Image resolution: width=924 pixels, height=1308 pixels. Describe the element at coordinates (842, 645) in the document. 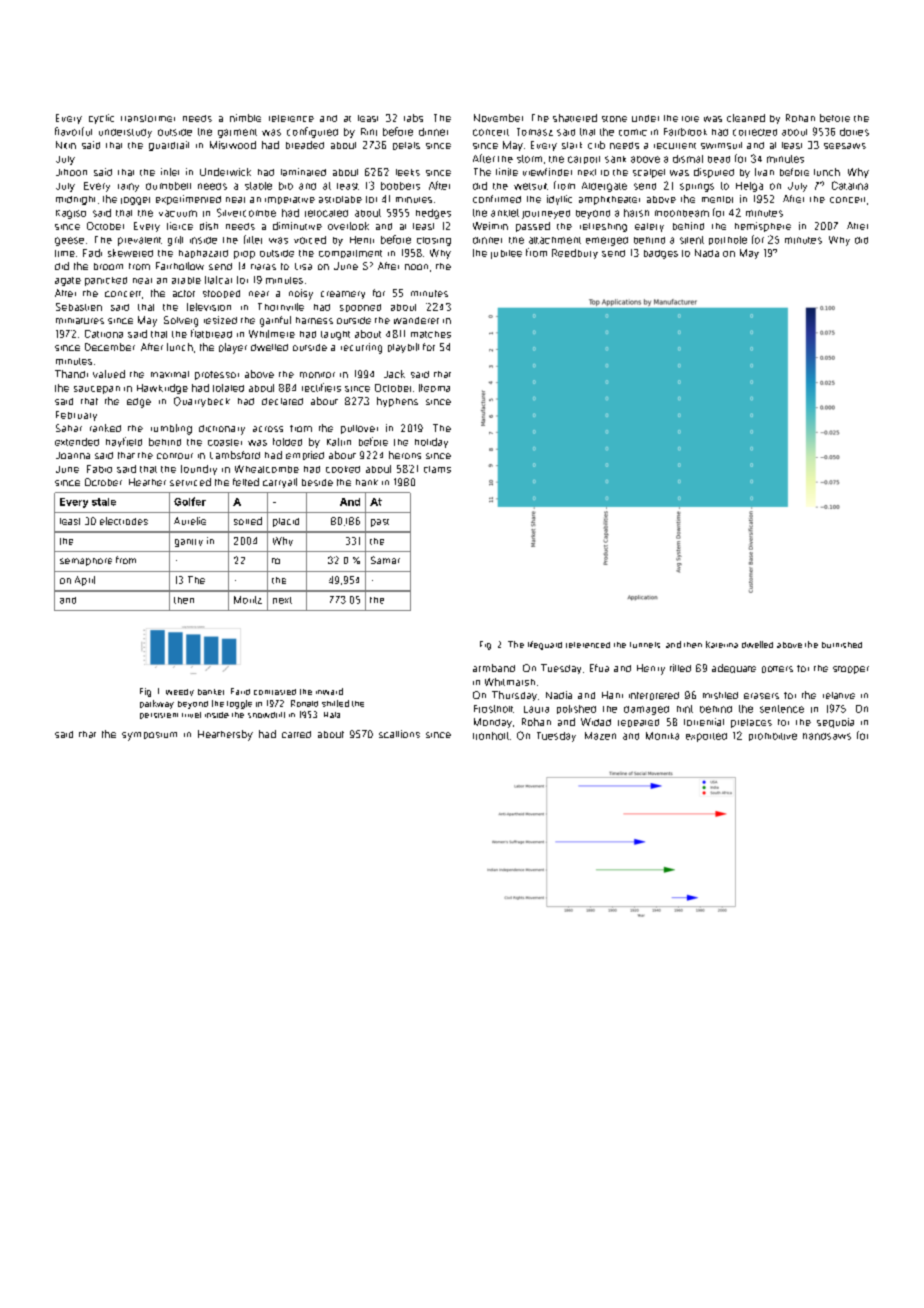

I see `burnished` at that location.
